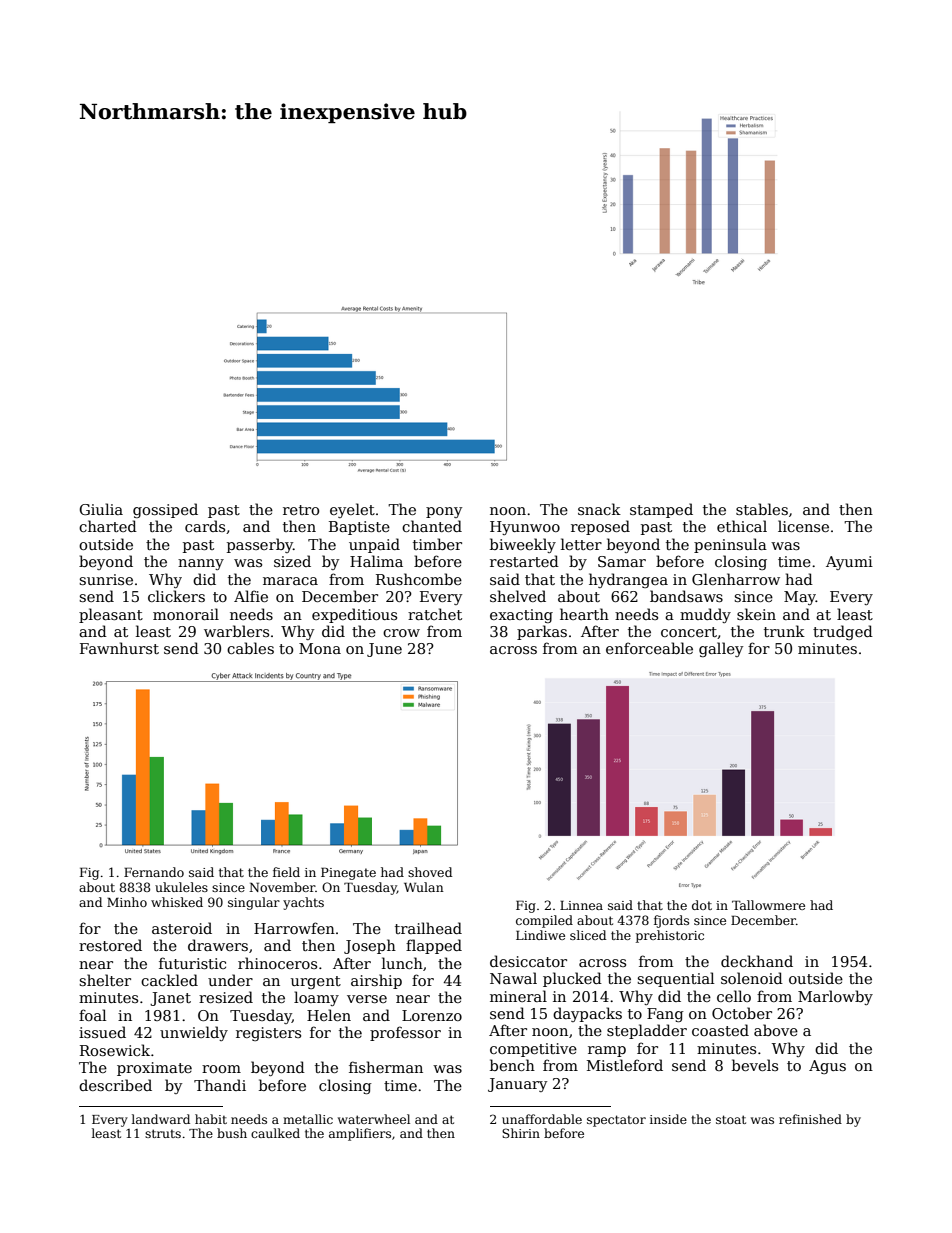 This screenshot has width=952, height=1233. I want to click on galley, so click(721, 649).
